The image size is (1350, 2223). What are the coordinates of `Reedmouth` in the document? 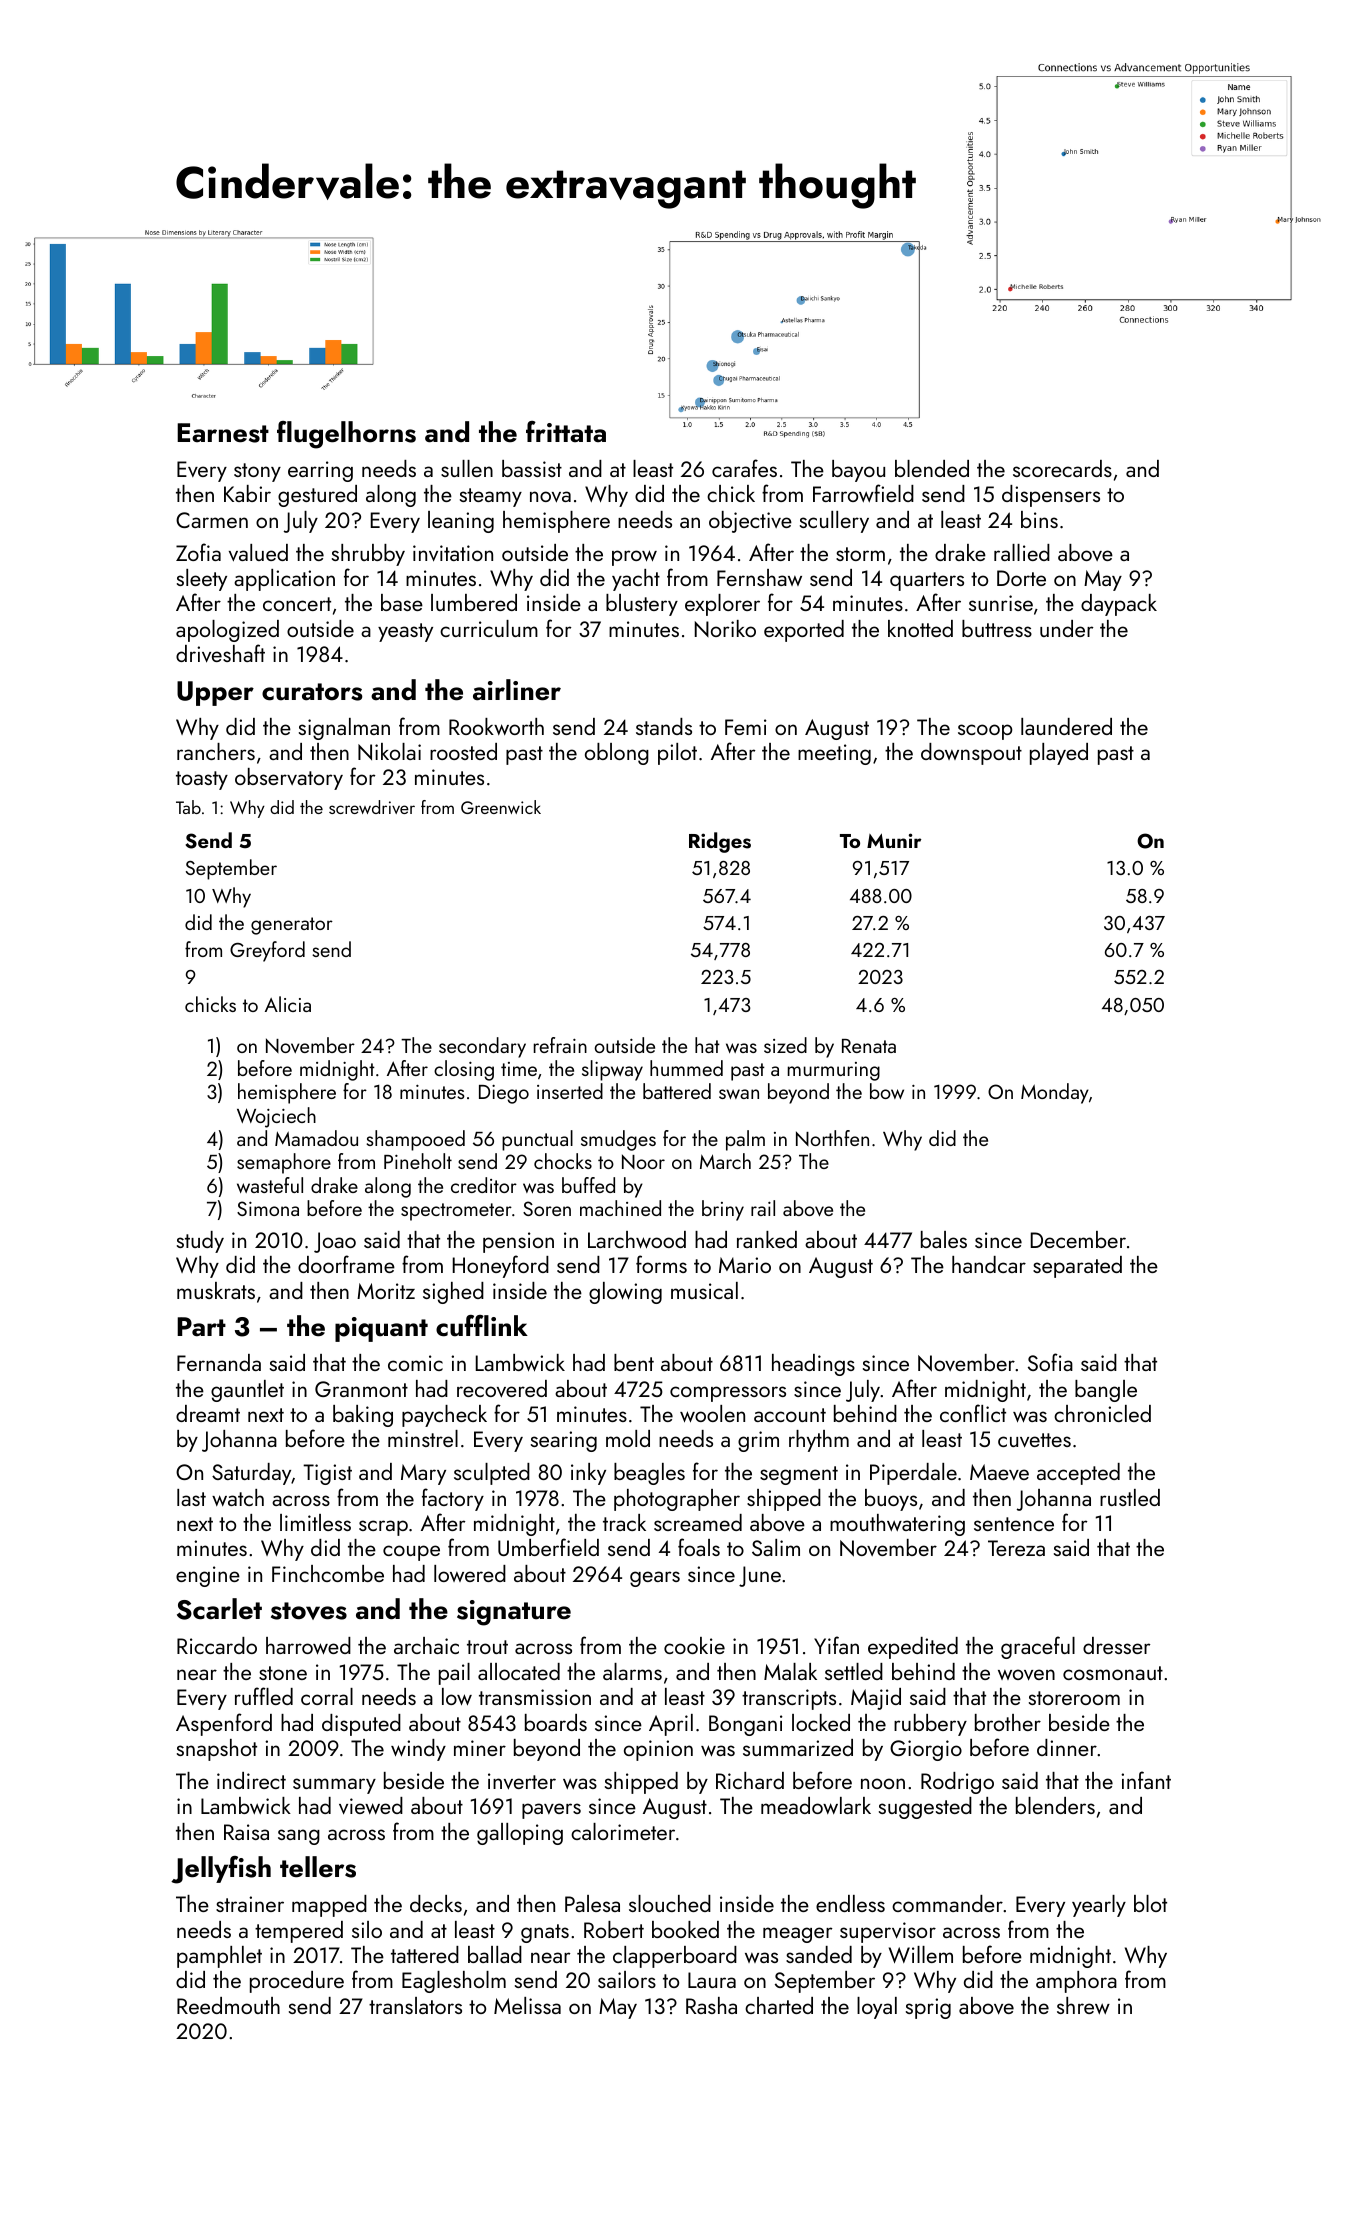 It's located at (228, 2005).
